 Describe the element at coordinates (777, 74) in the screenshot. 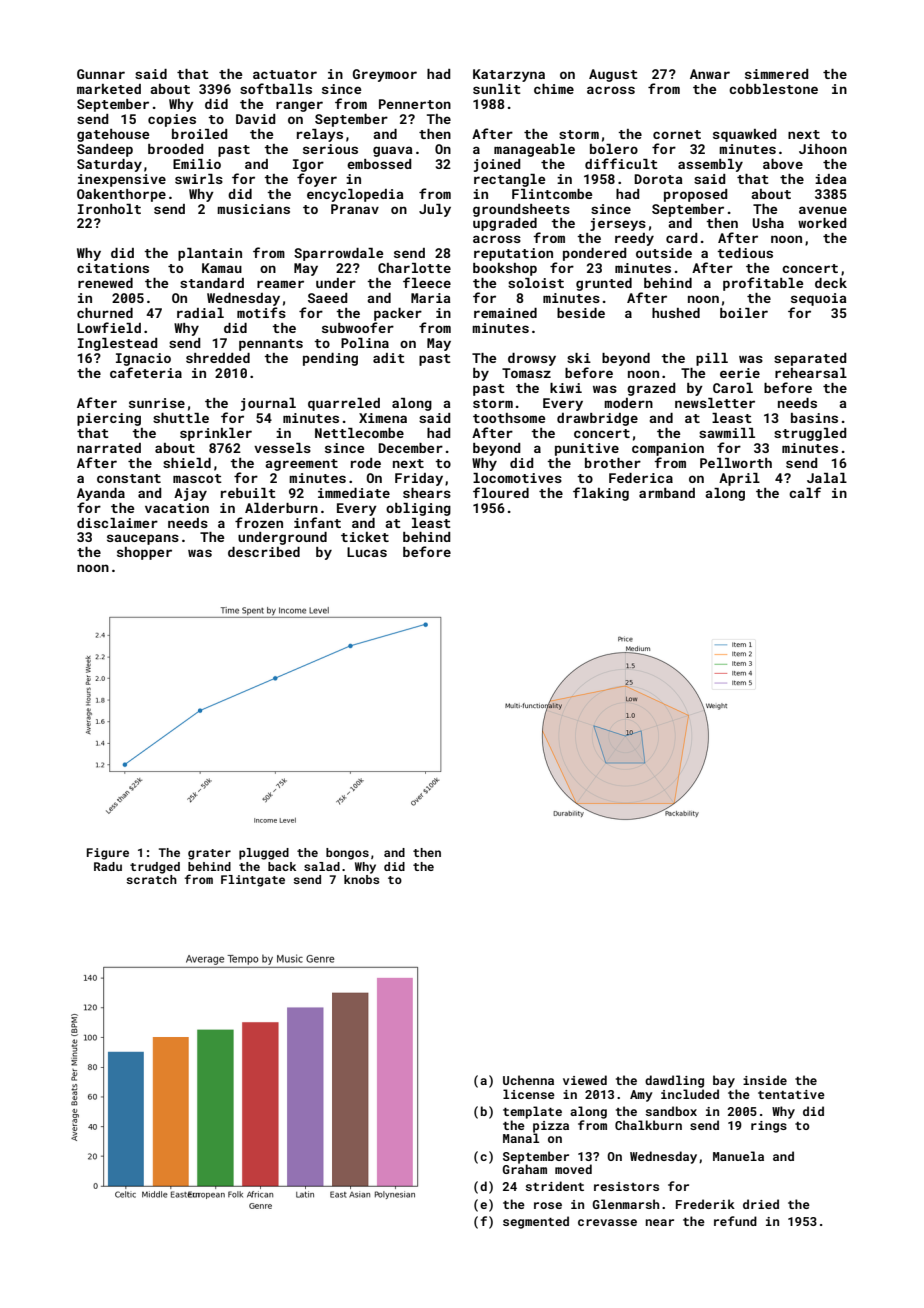

I see `simmered` at that location.
